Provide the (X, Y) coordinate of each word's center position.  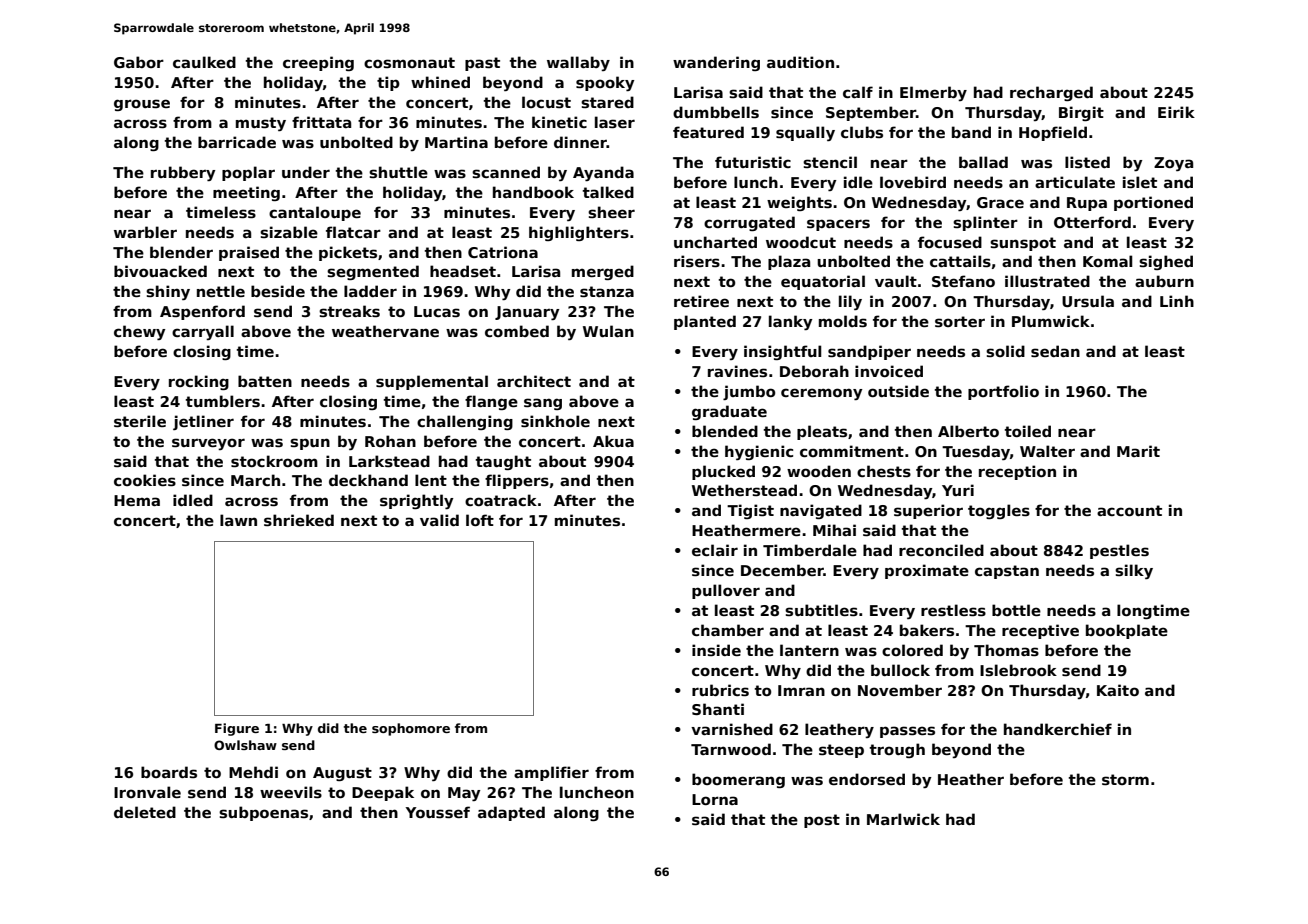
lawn (238, 520)
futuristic (753, 162)
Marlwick (903, 819)
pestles (1119, 551)
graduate (729, 412)
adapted (511, 813)
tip (388, 83)
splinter (985, 223)
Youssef (438, 812)
